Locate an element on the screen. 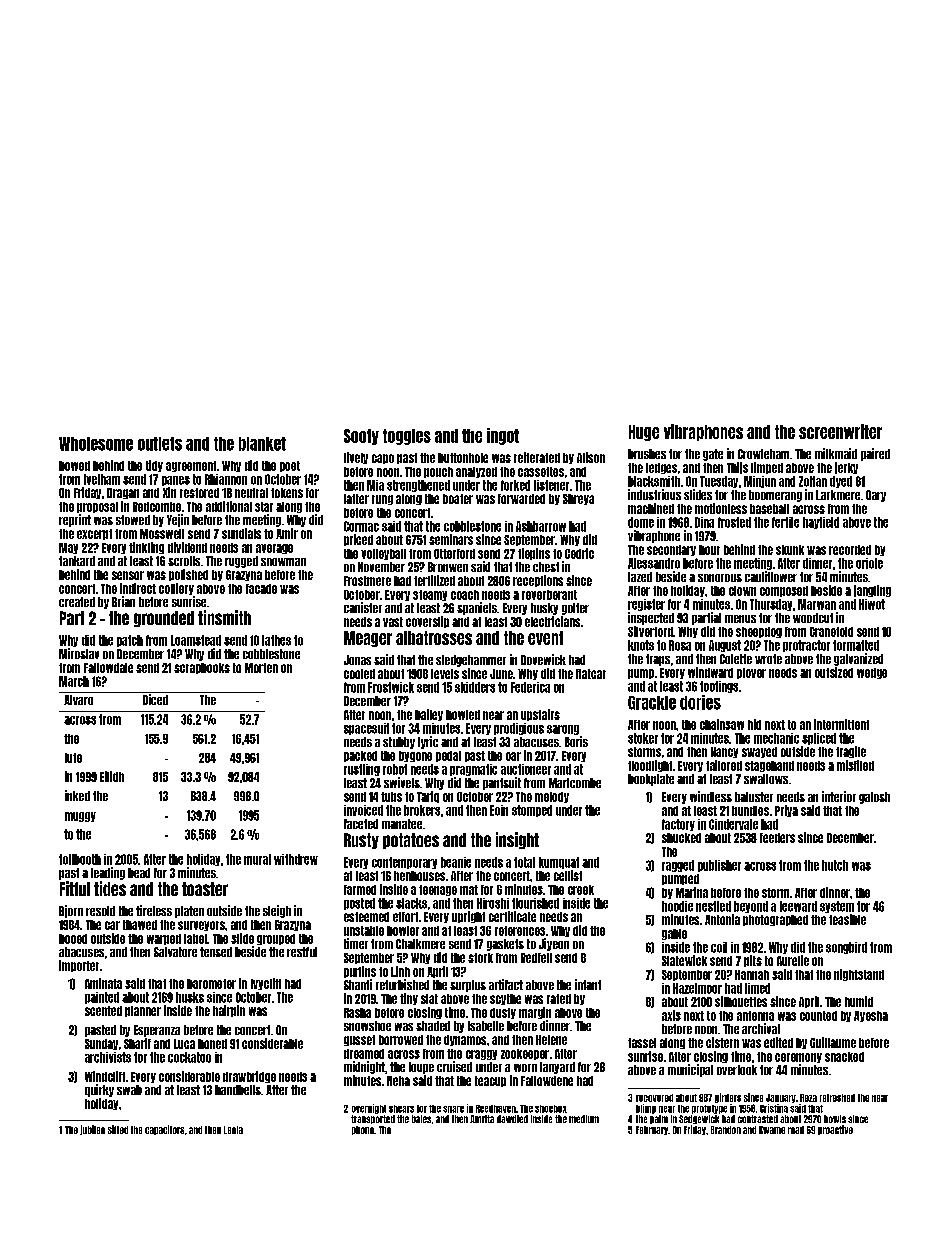  sheepdog is located at coordinates (759, 632).
